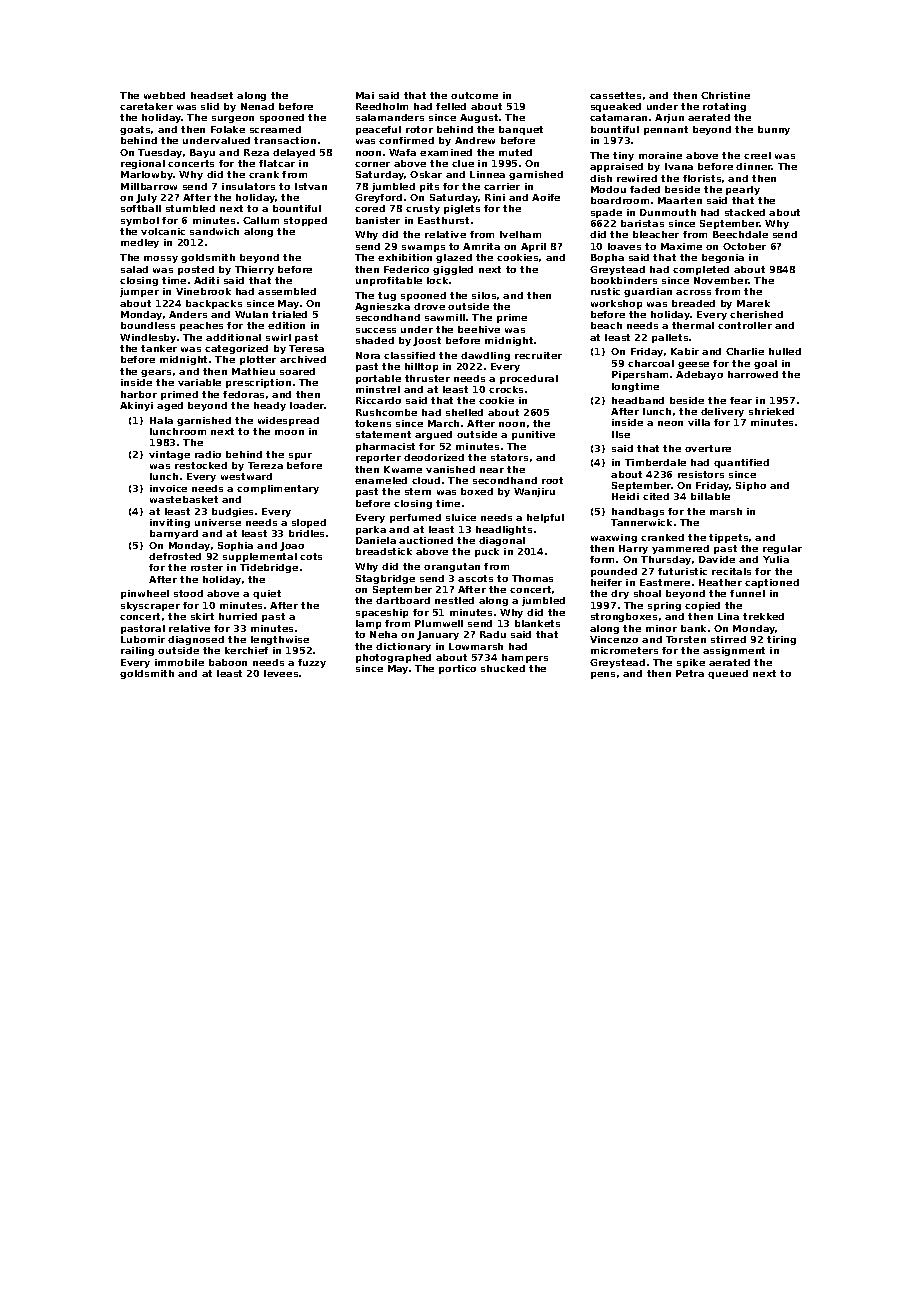  Describe the element at coordinates (624, 280) in the image. I see `bookbinders` at that location.
